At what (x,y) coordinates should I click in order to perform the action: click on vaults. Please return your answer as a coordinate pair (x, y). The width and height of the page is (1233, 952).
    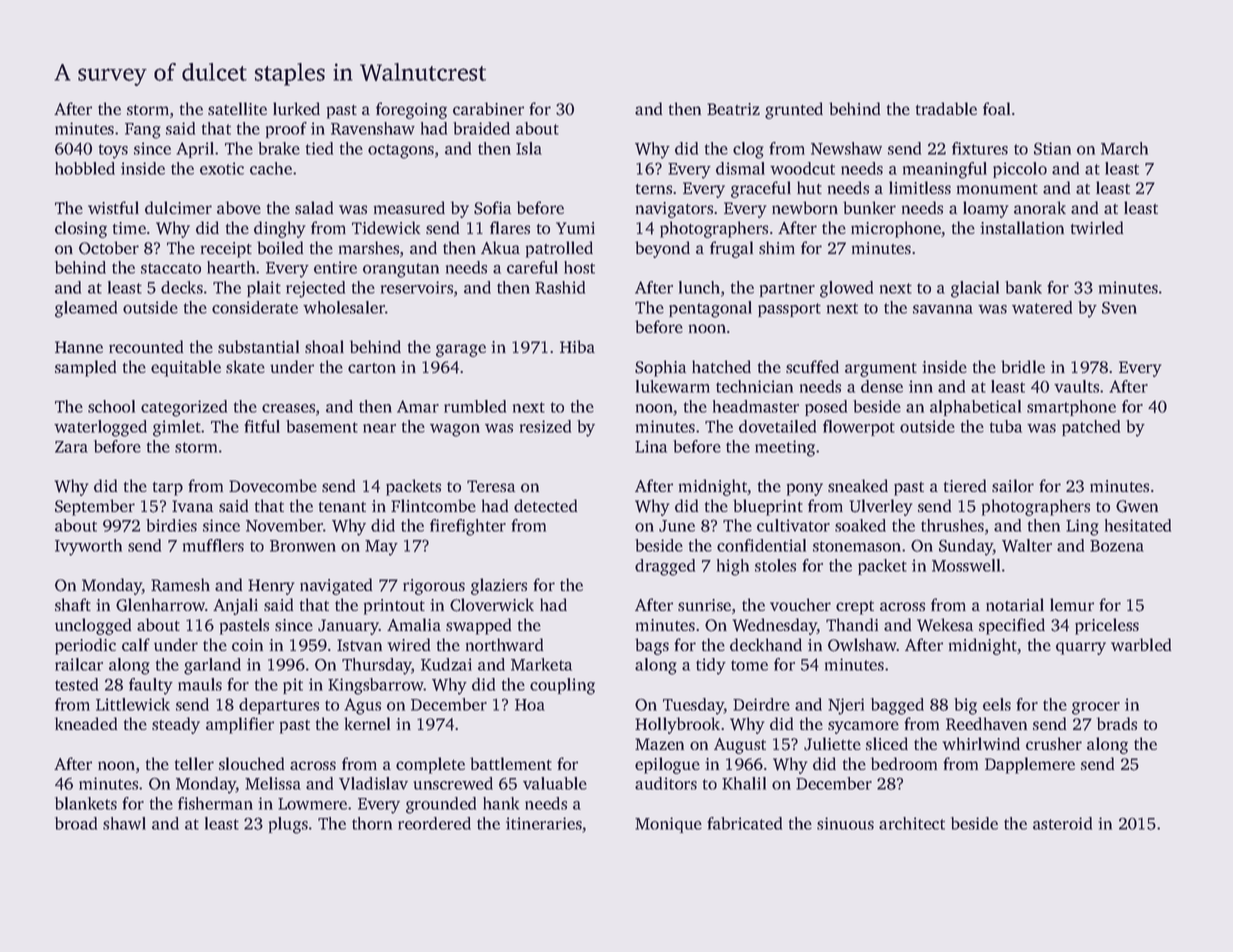
    Looking at the image, I should click on (1076, 386).
